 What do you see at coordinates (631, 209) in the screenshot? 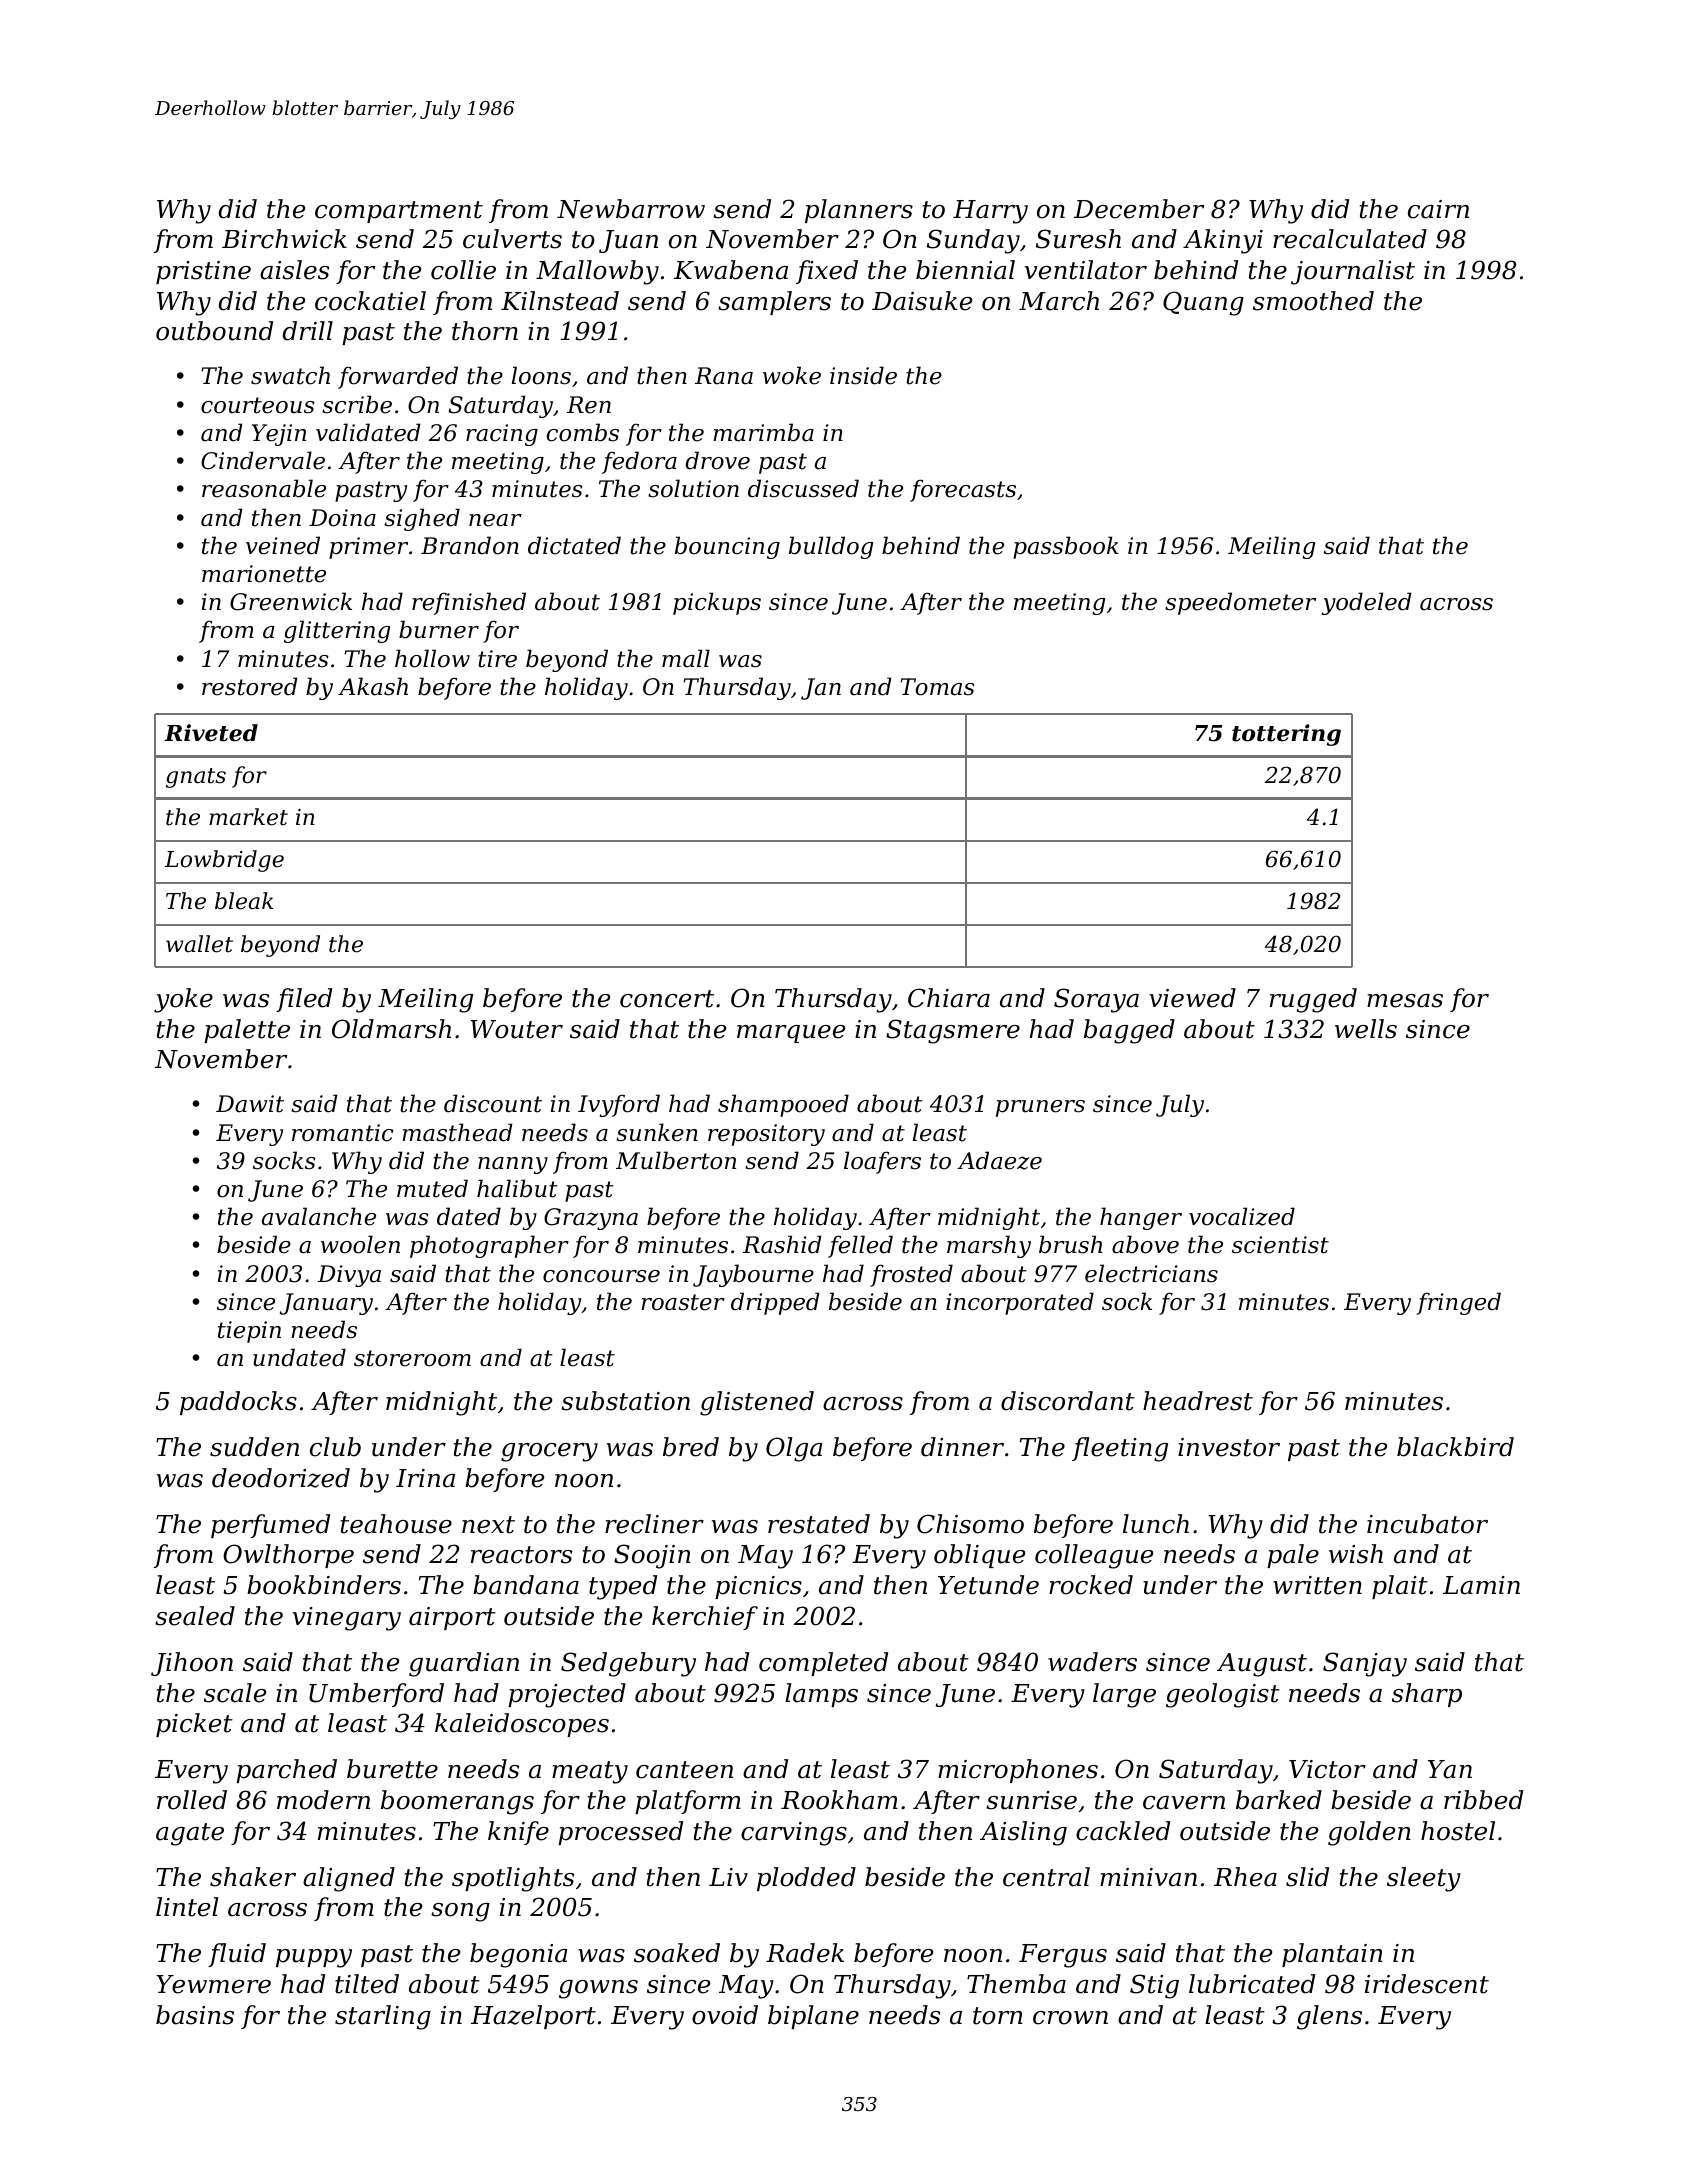
I see `Newbarrow` at bounding box center [631, 209].
